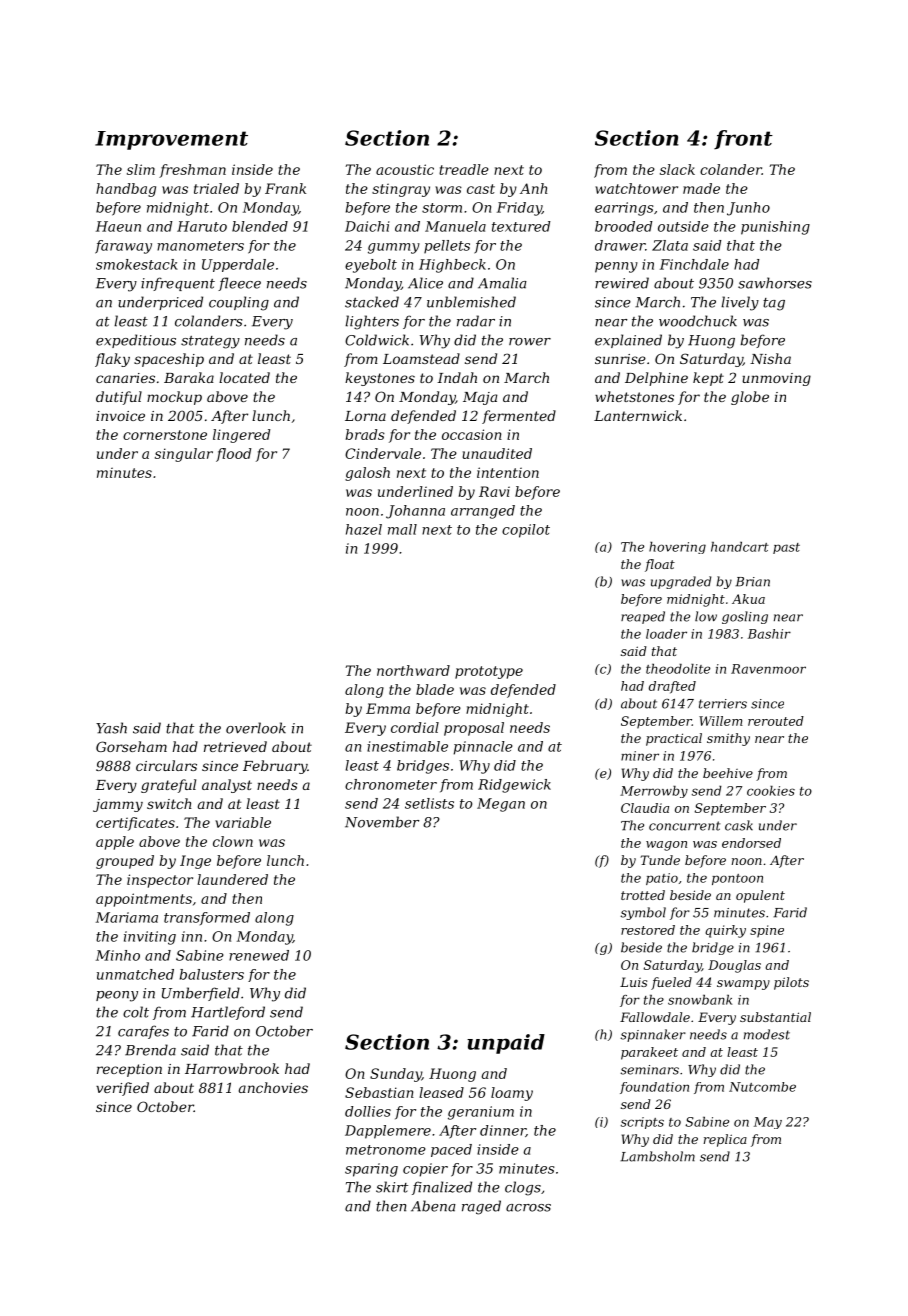  What do you see at coordinates (402, 529) in the screenshot?
I see `mall` at bounding box center [402, 529].
